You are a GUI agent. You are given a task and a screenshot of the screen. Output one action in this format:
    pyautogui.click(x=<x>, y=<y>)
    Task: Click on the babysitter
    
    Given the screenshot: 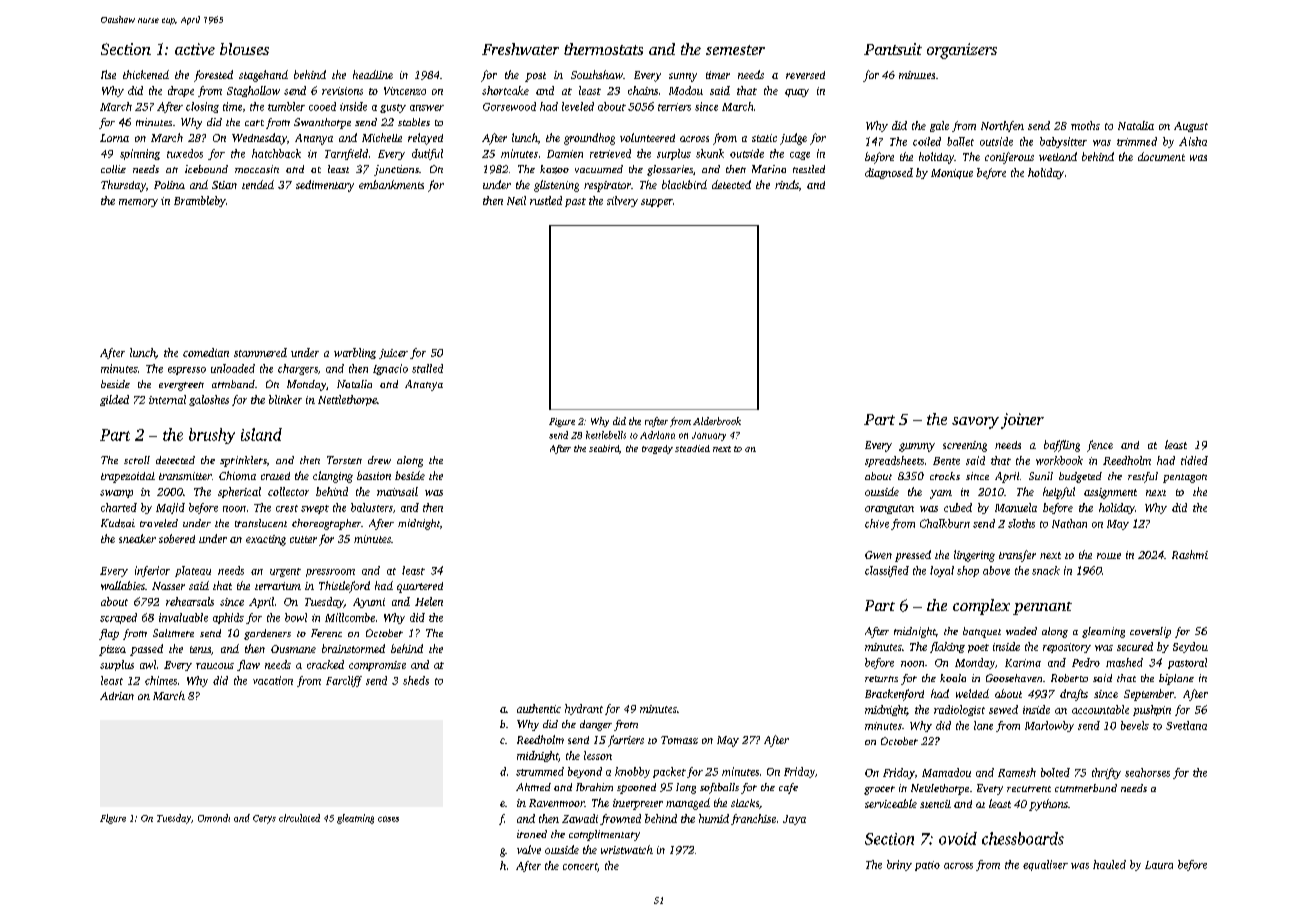 What is the action you would take?
    pyautogui.click(x=1063, y=142)
